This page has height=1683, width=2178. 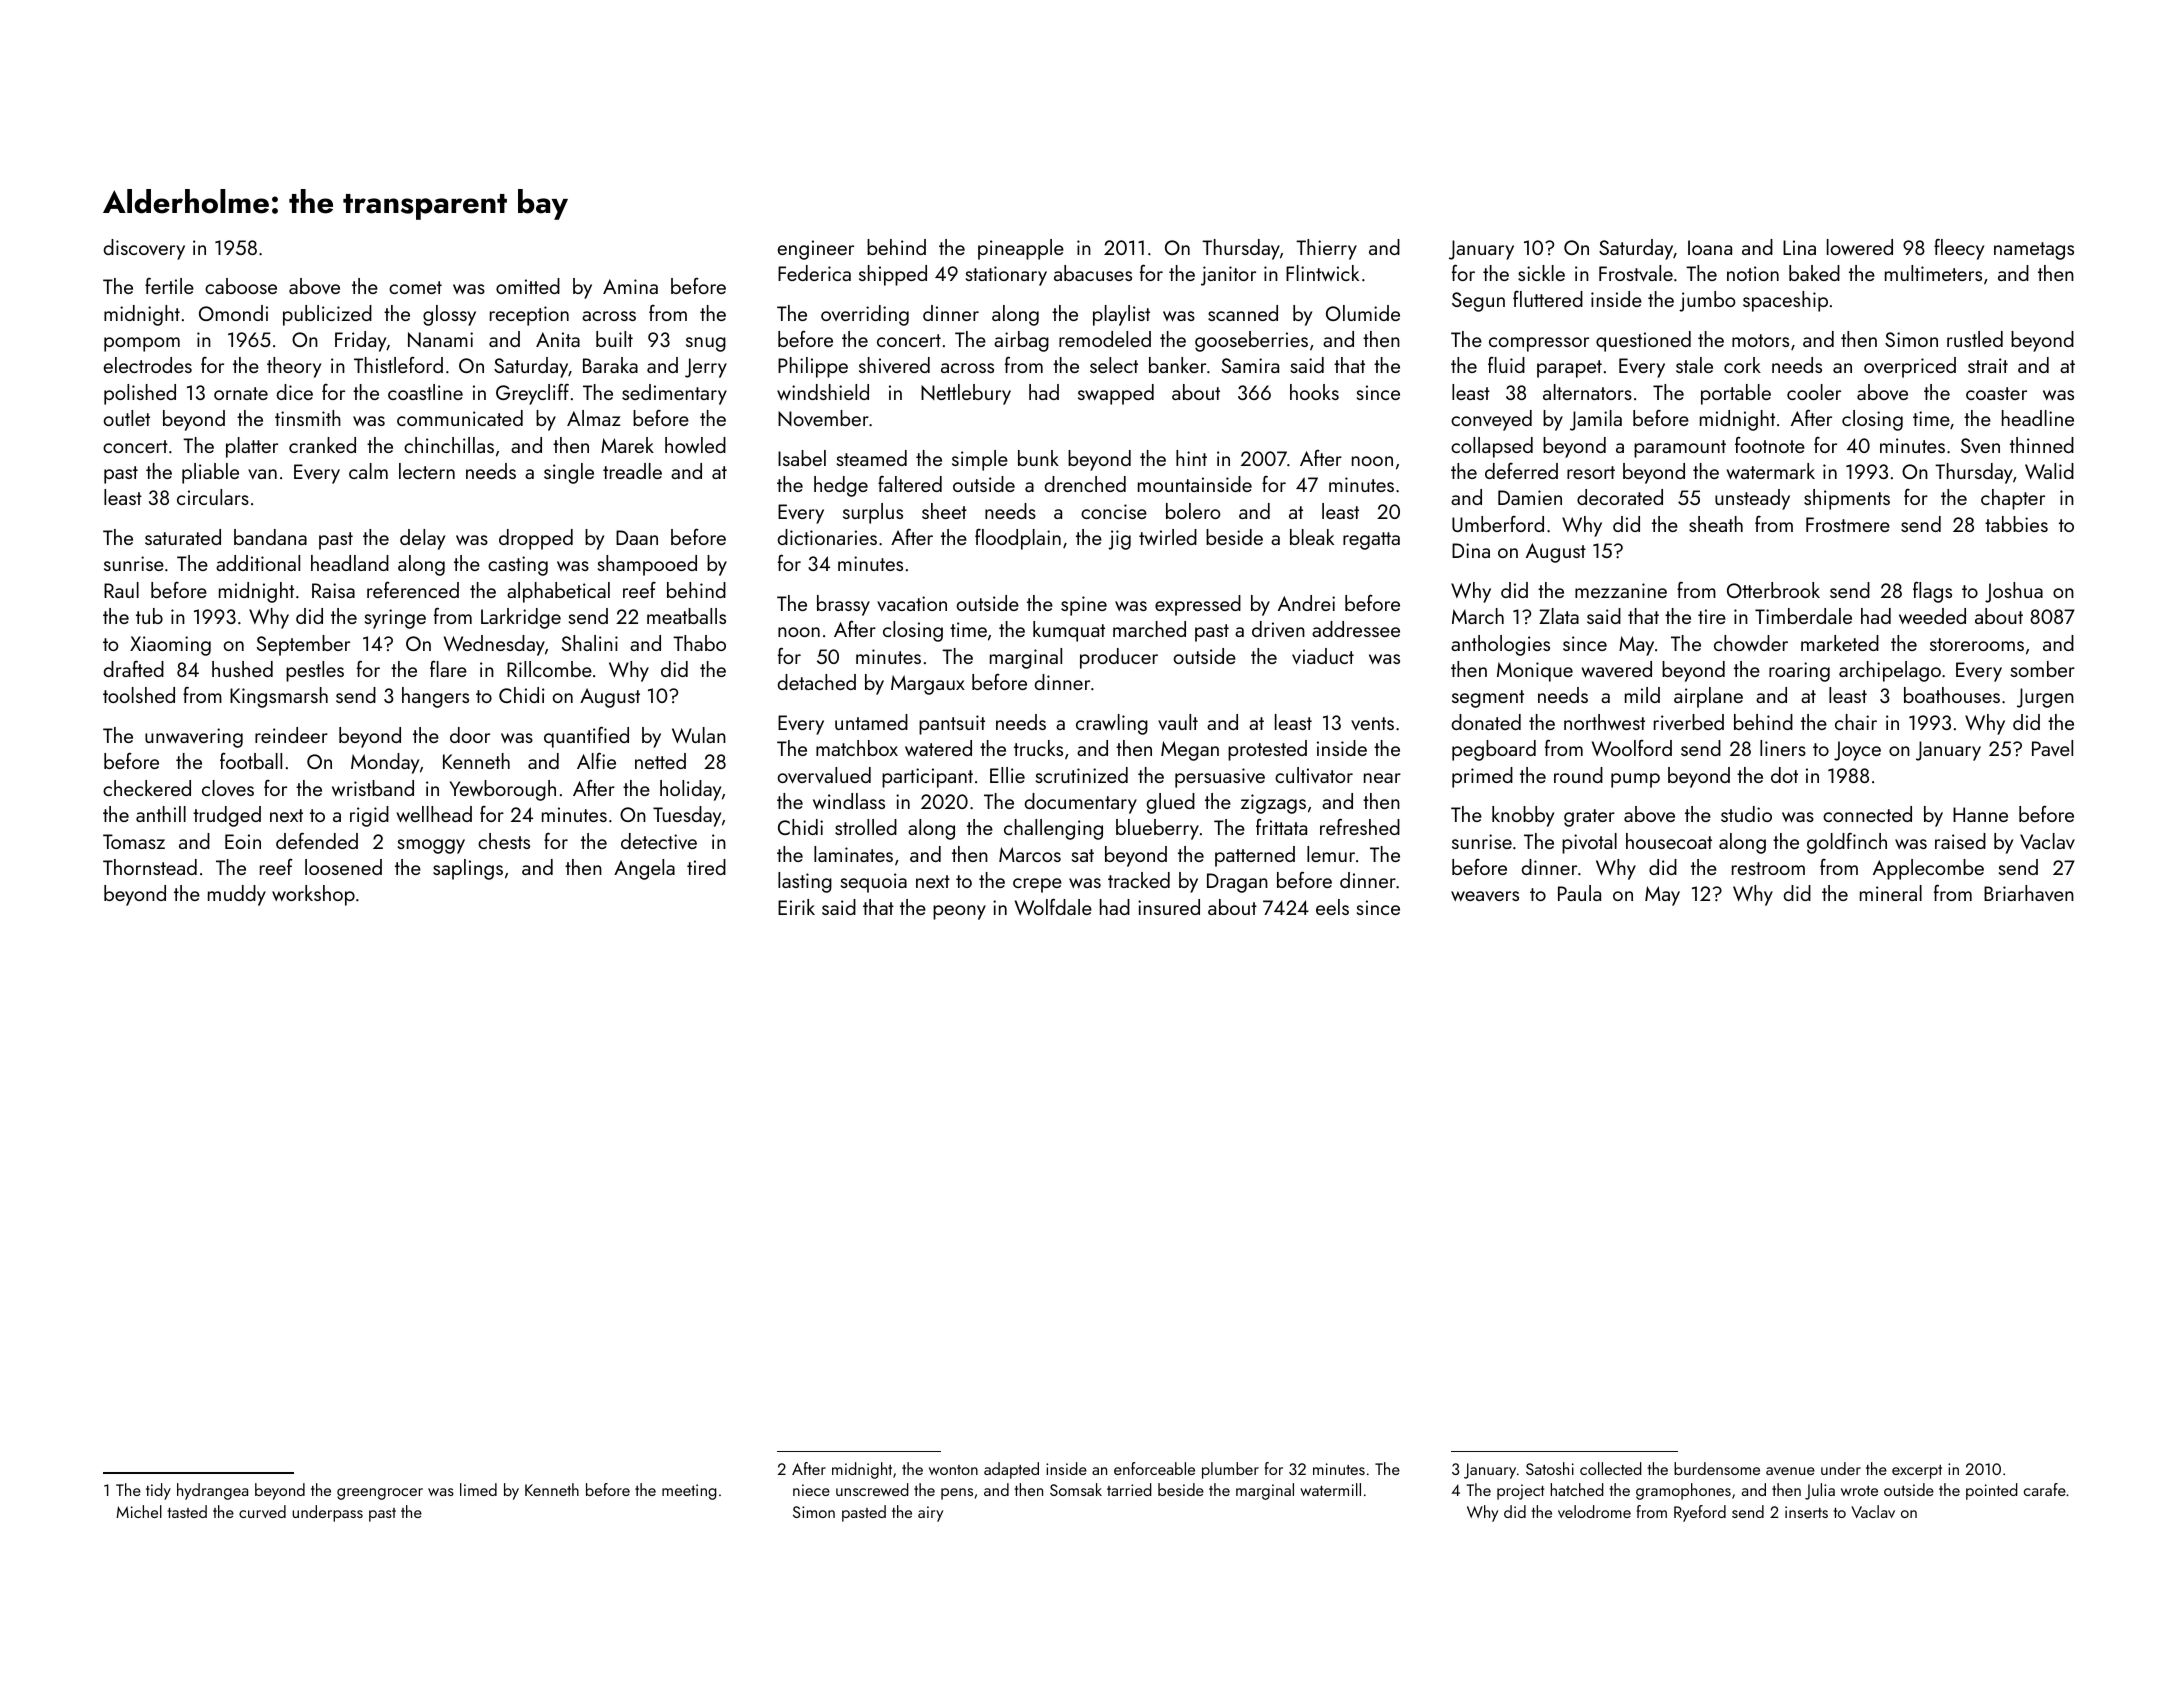 I want to click on eels, so click(x=1332, y=907).
